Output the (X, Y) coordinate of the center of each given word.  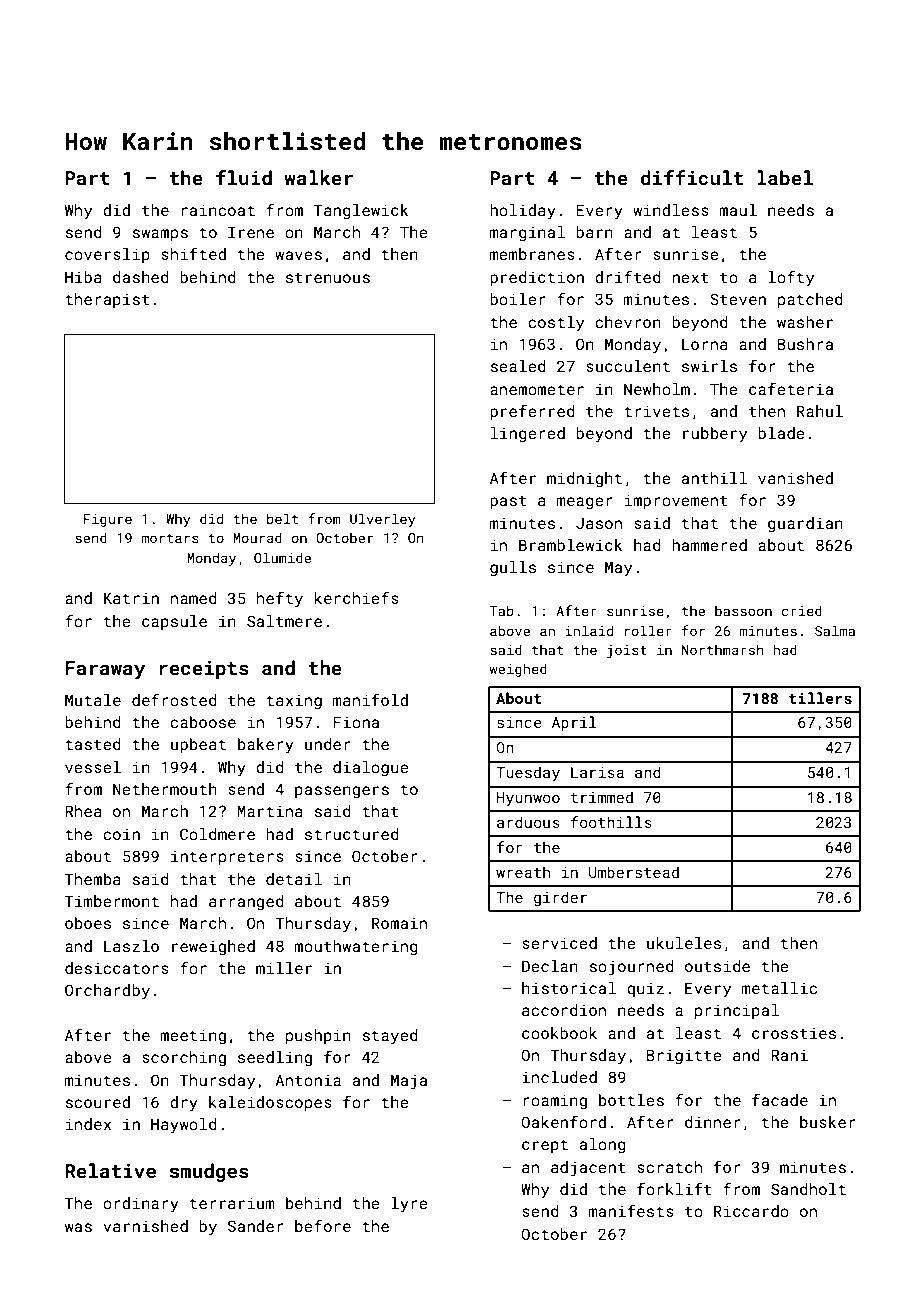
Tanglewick (361, 212)
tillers (820, 698)
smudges (209, 1172)
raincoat (218, 210)
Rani (789, 1055)
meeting (193, 1037)
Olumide (282, 557)
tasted (93, 744)
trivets (656, 411)
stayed (390, 1037)
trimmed (601, 797)
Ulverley (382, 520)
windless (671, 210)
